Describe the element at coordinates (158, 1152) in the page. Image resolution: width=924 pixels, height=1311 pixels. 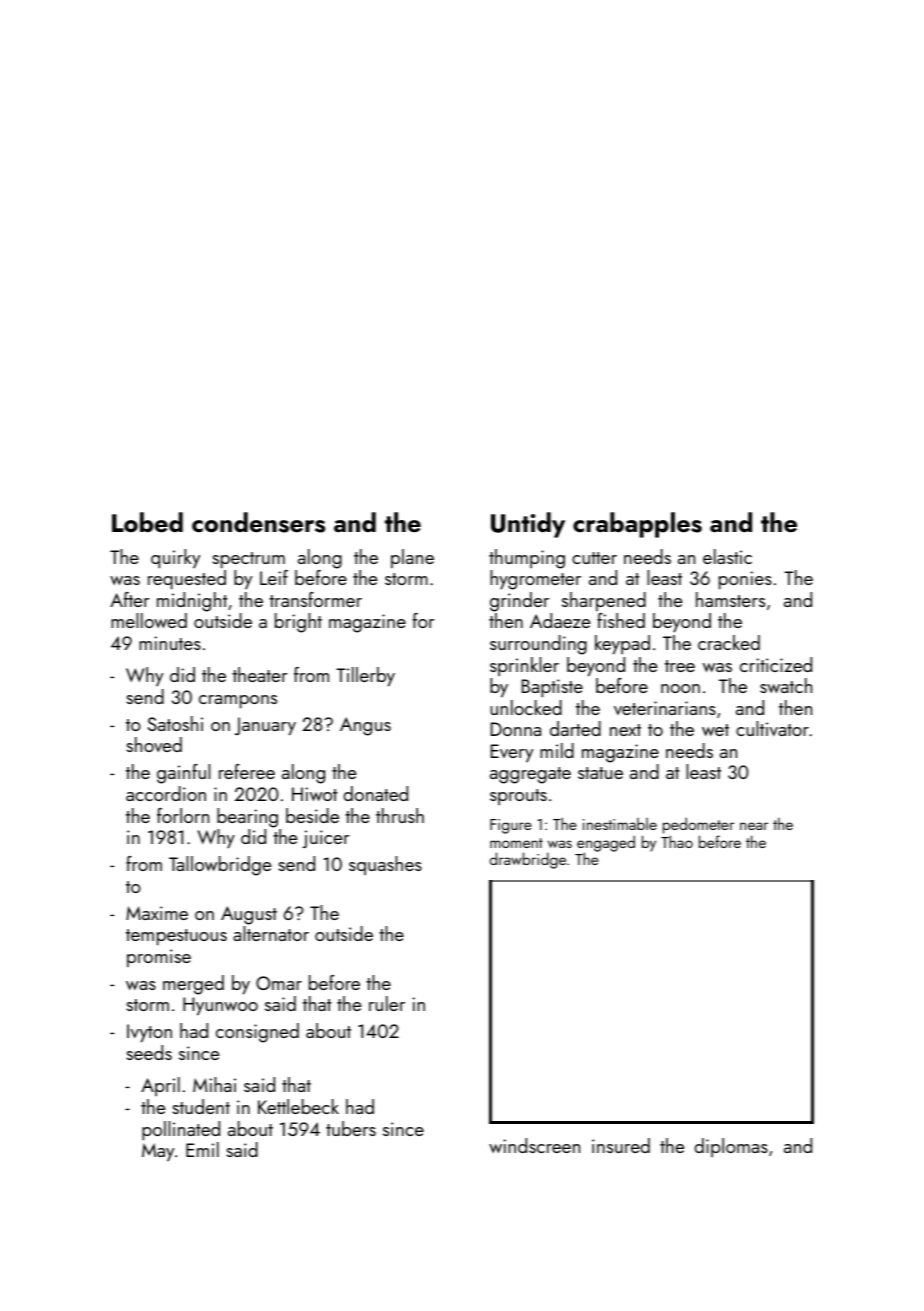
I see `May` at that location.
